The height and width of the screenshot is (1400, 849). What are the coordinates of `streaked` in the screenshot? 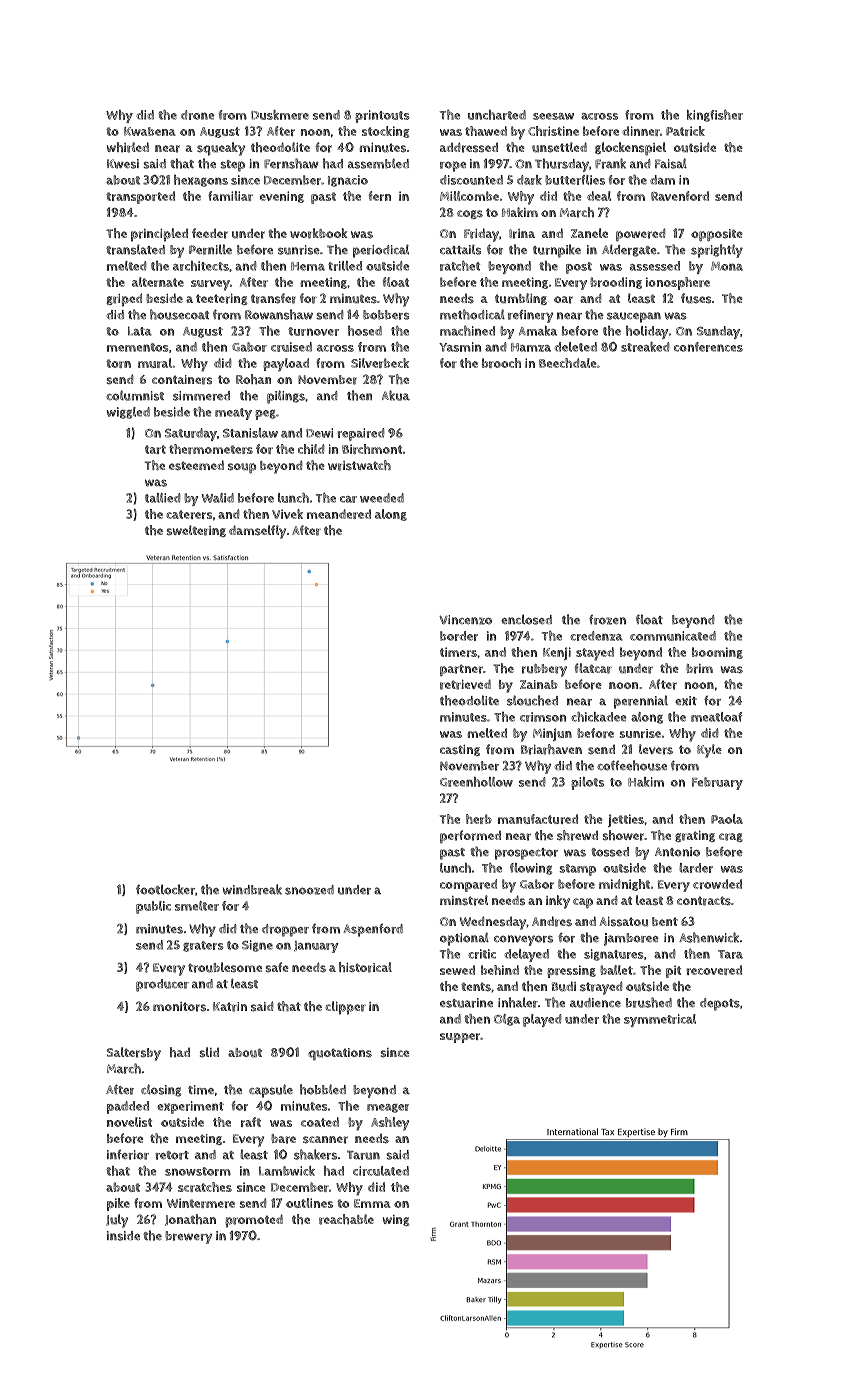 It's located at (645, 347).
